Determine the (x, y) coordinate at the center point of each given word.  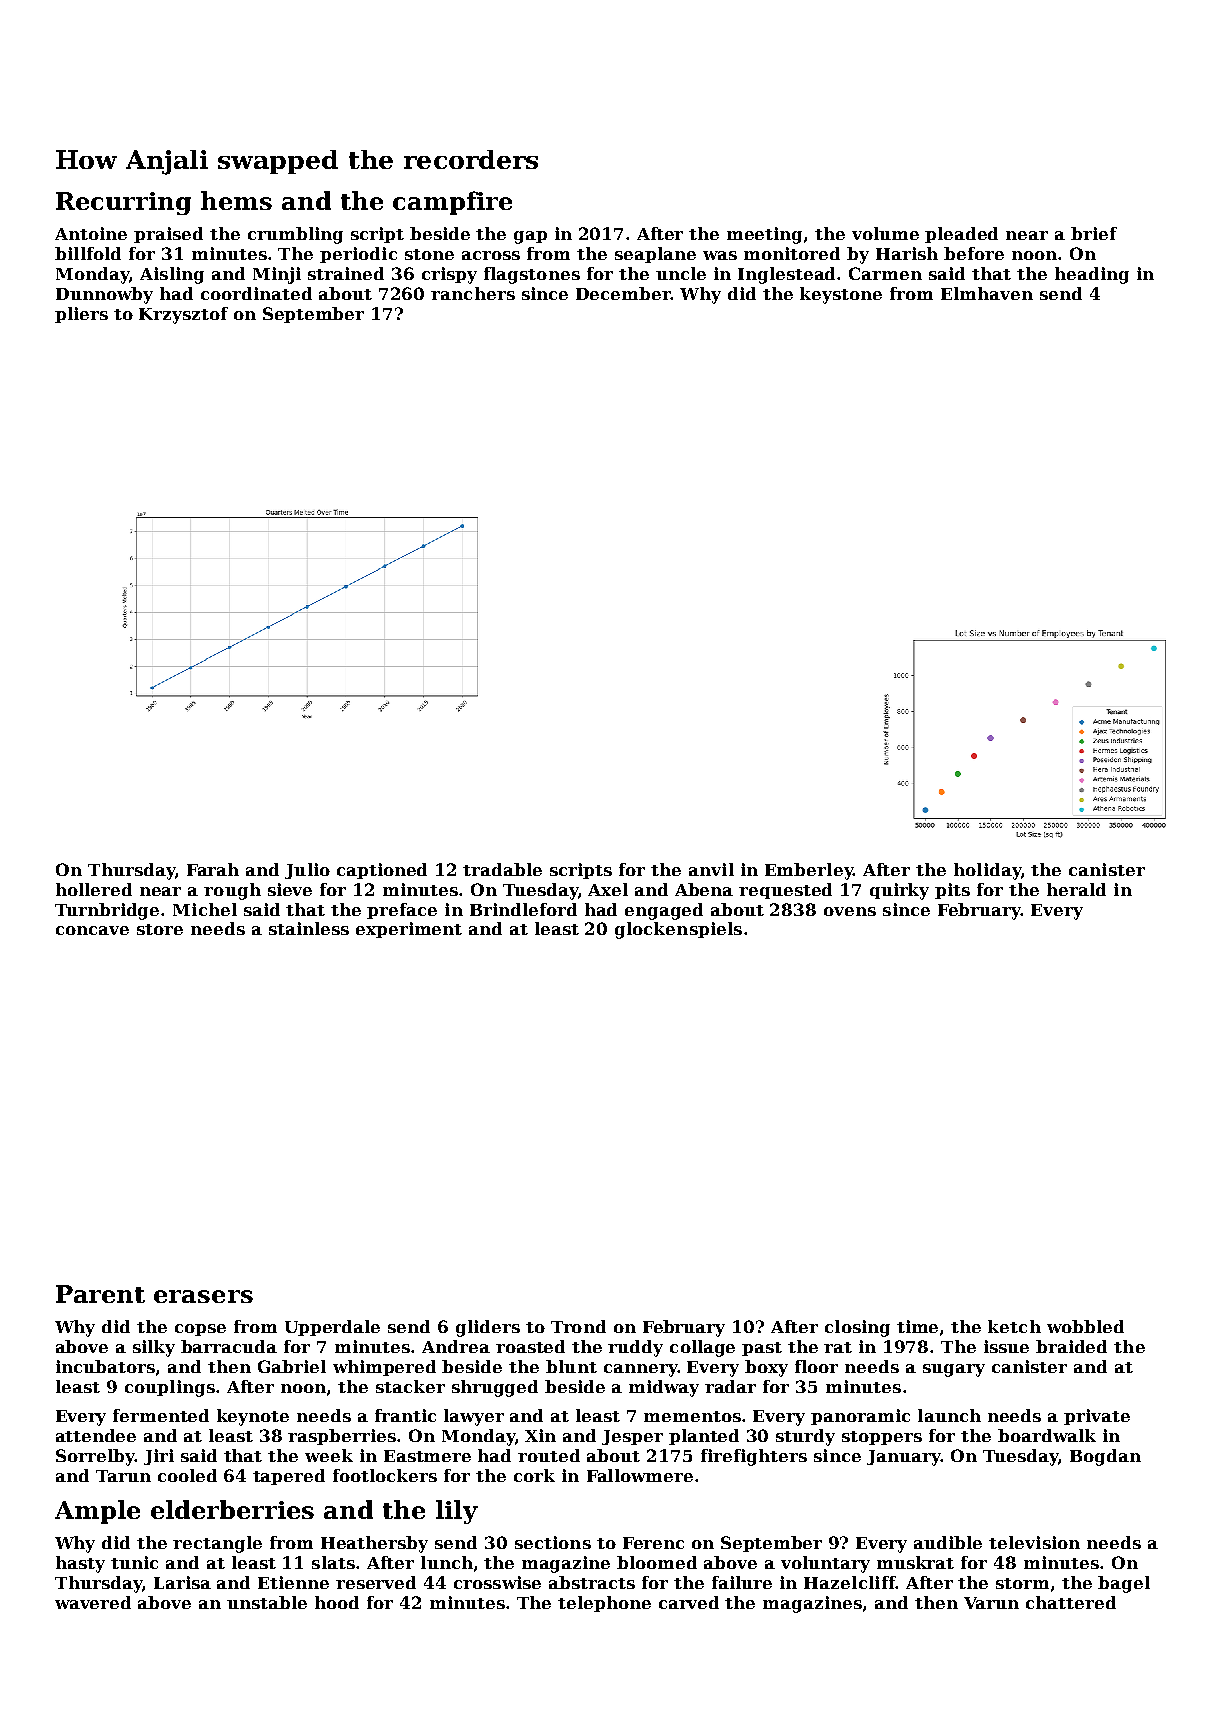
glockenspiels (678, 930)
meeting (764, 235)
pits (952, 891)
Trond (578, 1326)
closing (857, 1328)
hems (236, 200)
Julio (307, 871)
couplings (170, 1388)
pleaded (961, 235)
